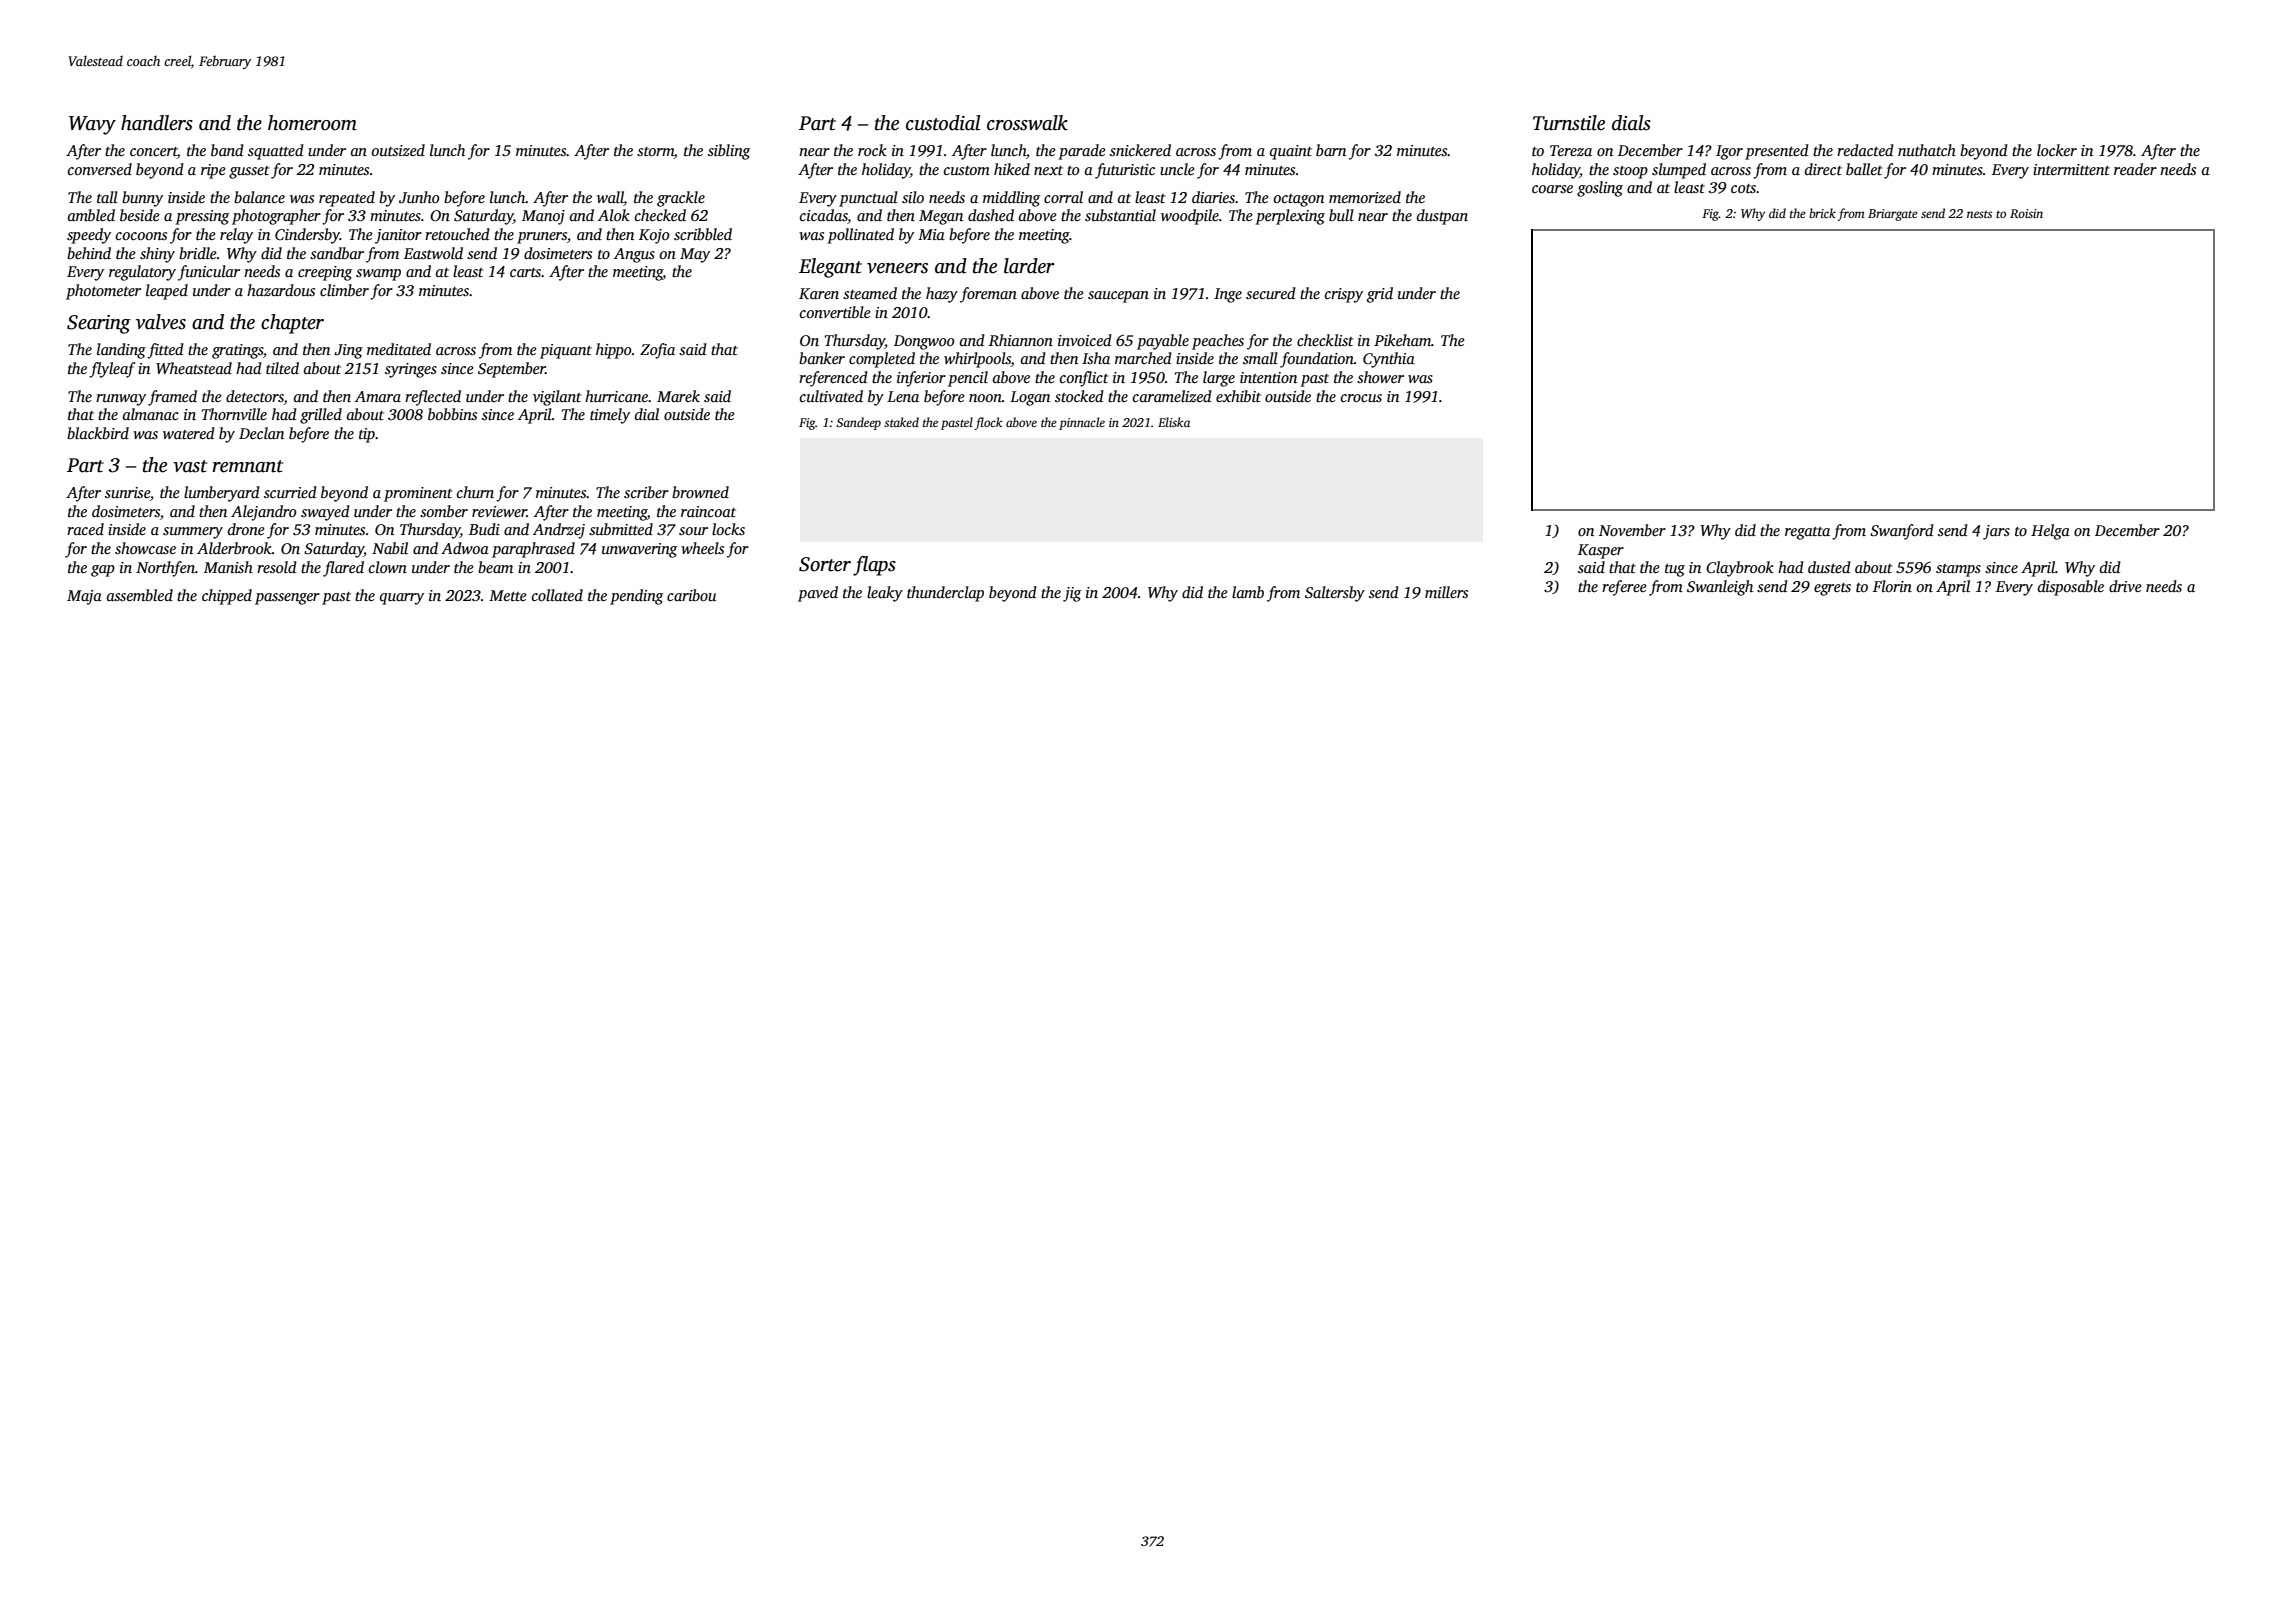 The image size is (2282, 1614). I want to click on swamp, so click(378, 275).
